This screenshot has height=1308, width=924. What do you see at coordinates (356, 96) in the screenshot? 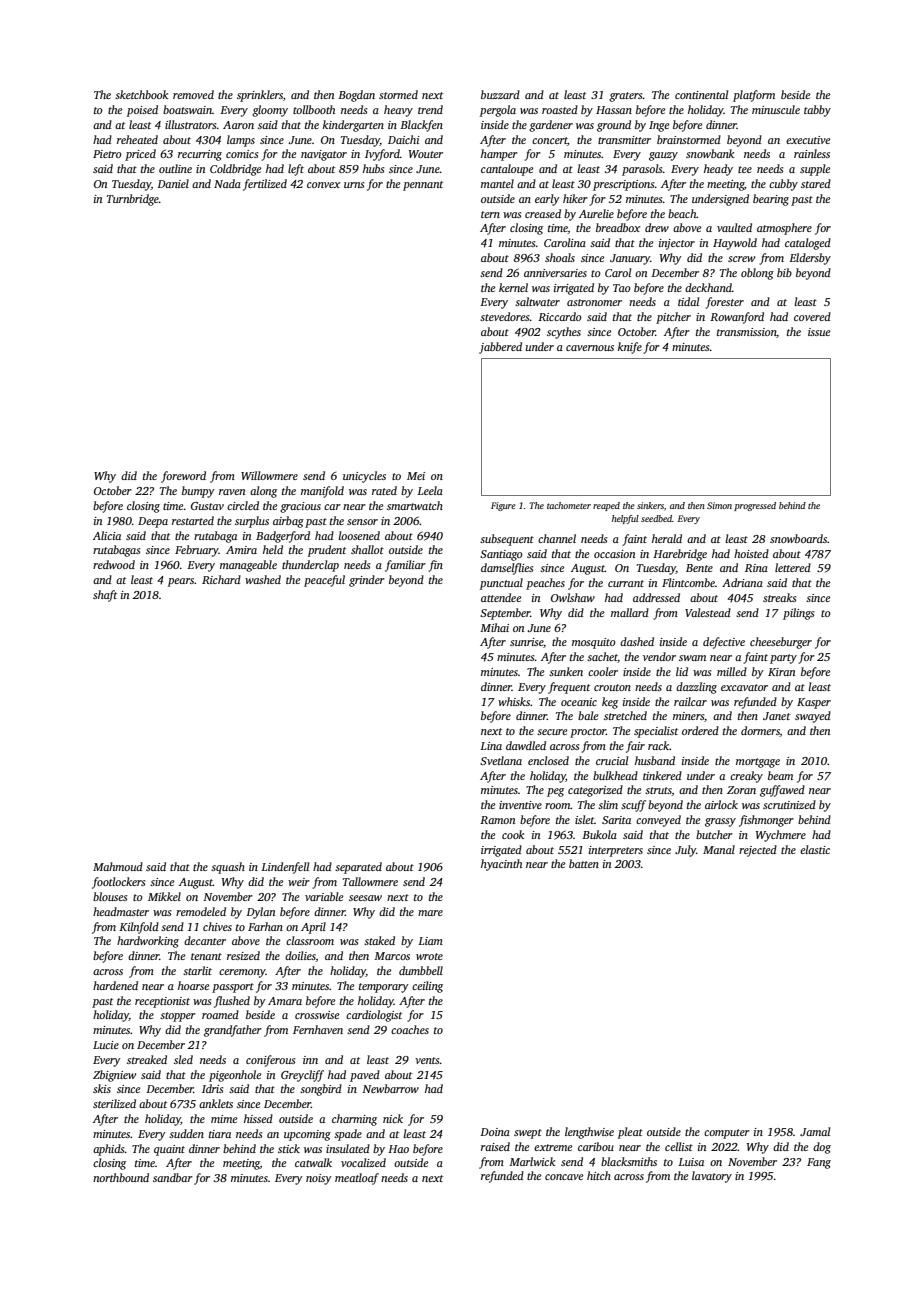
I see `Bogdan` at bounding box center [356, 96].
